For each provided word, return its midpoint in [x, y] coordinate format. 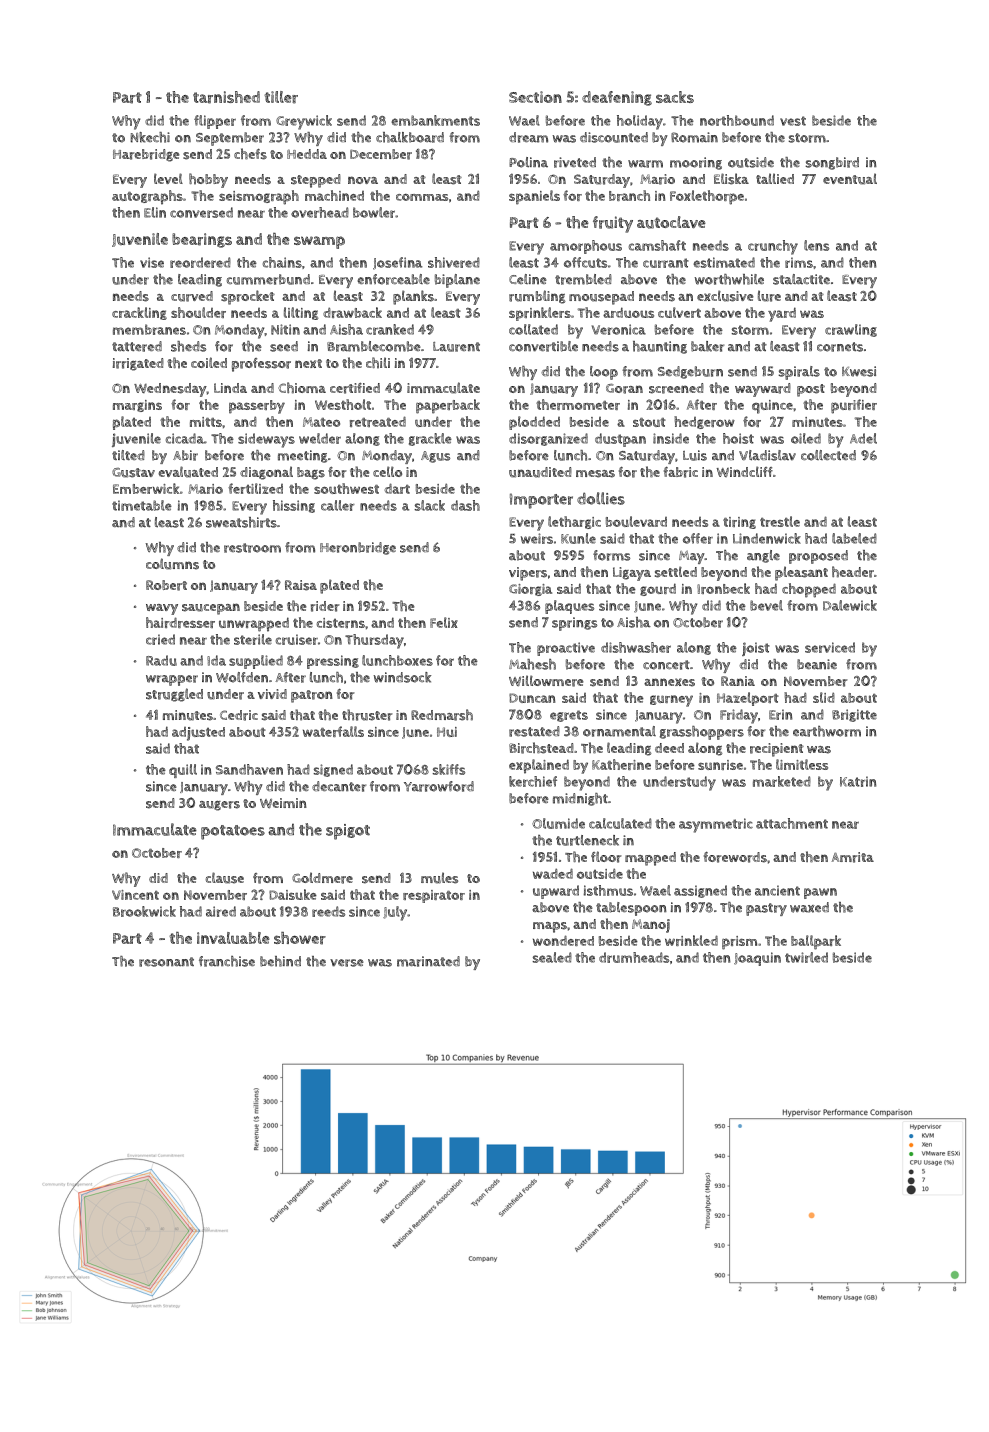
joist [756, 649]
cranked [390, 329]
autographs [147, 197]
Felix [444, 622]
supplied [256, 662]
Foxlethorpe [707, 197]
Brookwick [144, 911]
